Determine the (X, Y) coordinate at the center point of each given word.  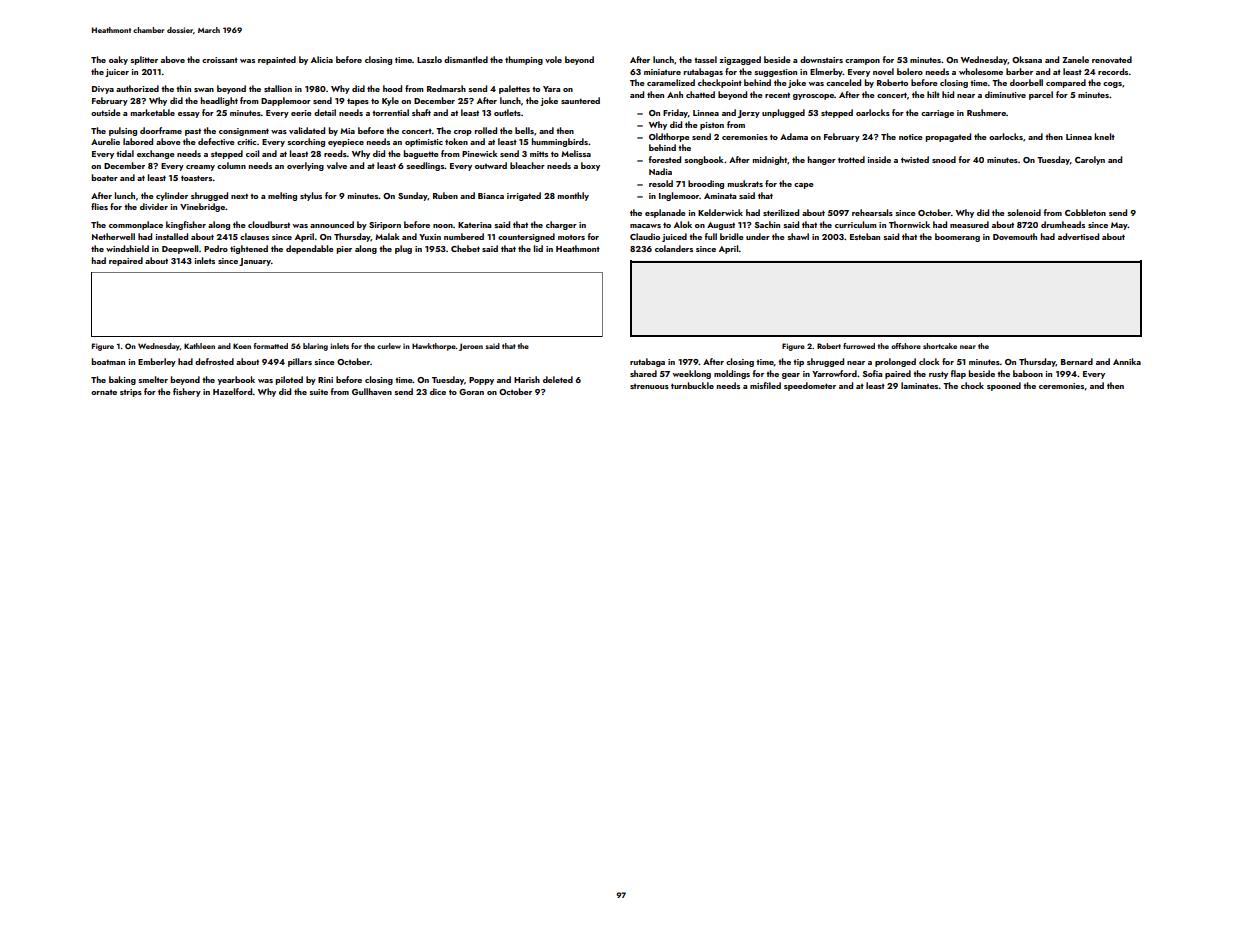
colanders (674, 248)
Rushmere (986, 112)
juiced (674, 237)
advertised (1078, 236)
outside (106, 112)
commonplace (136, 225)
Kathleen (199, 346)
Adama (794, 136)
